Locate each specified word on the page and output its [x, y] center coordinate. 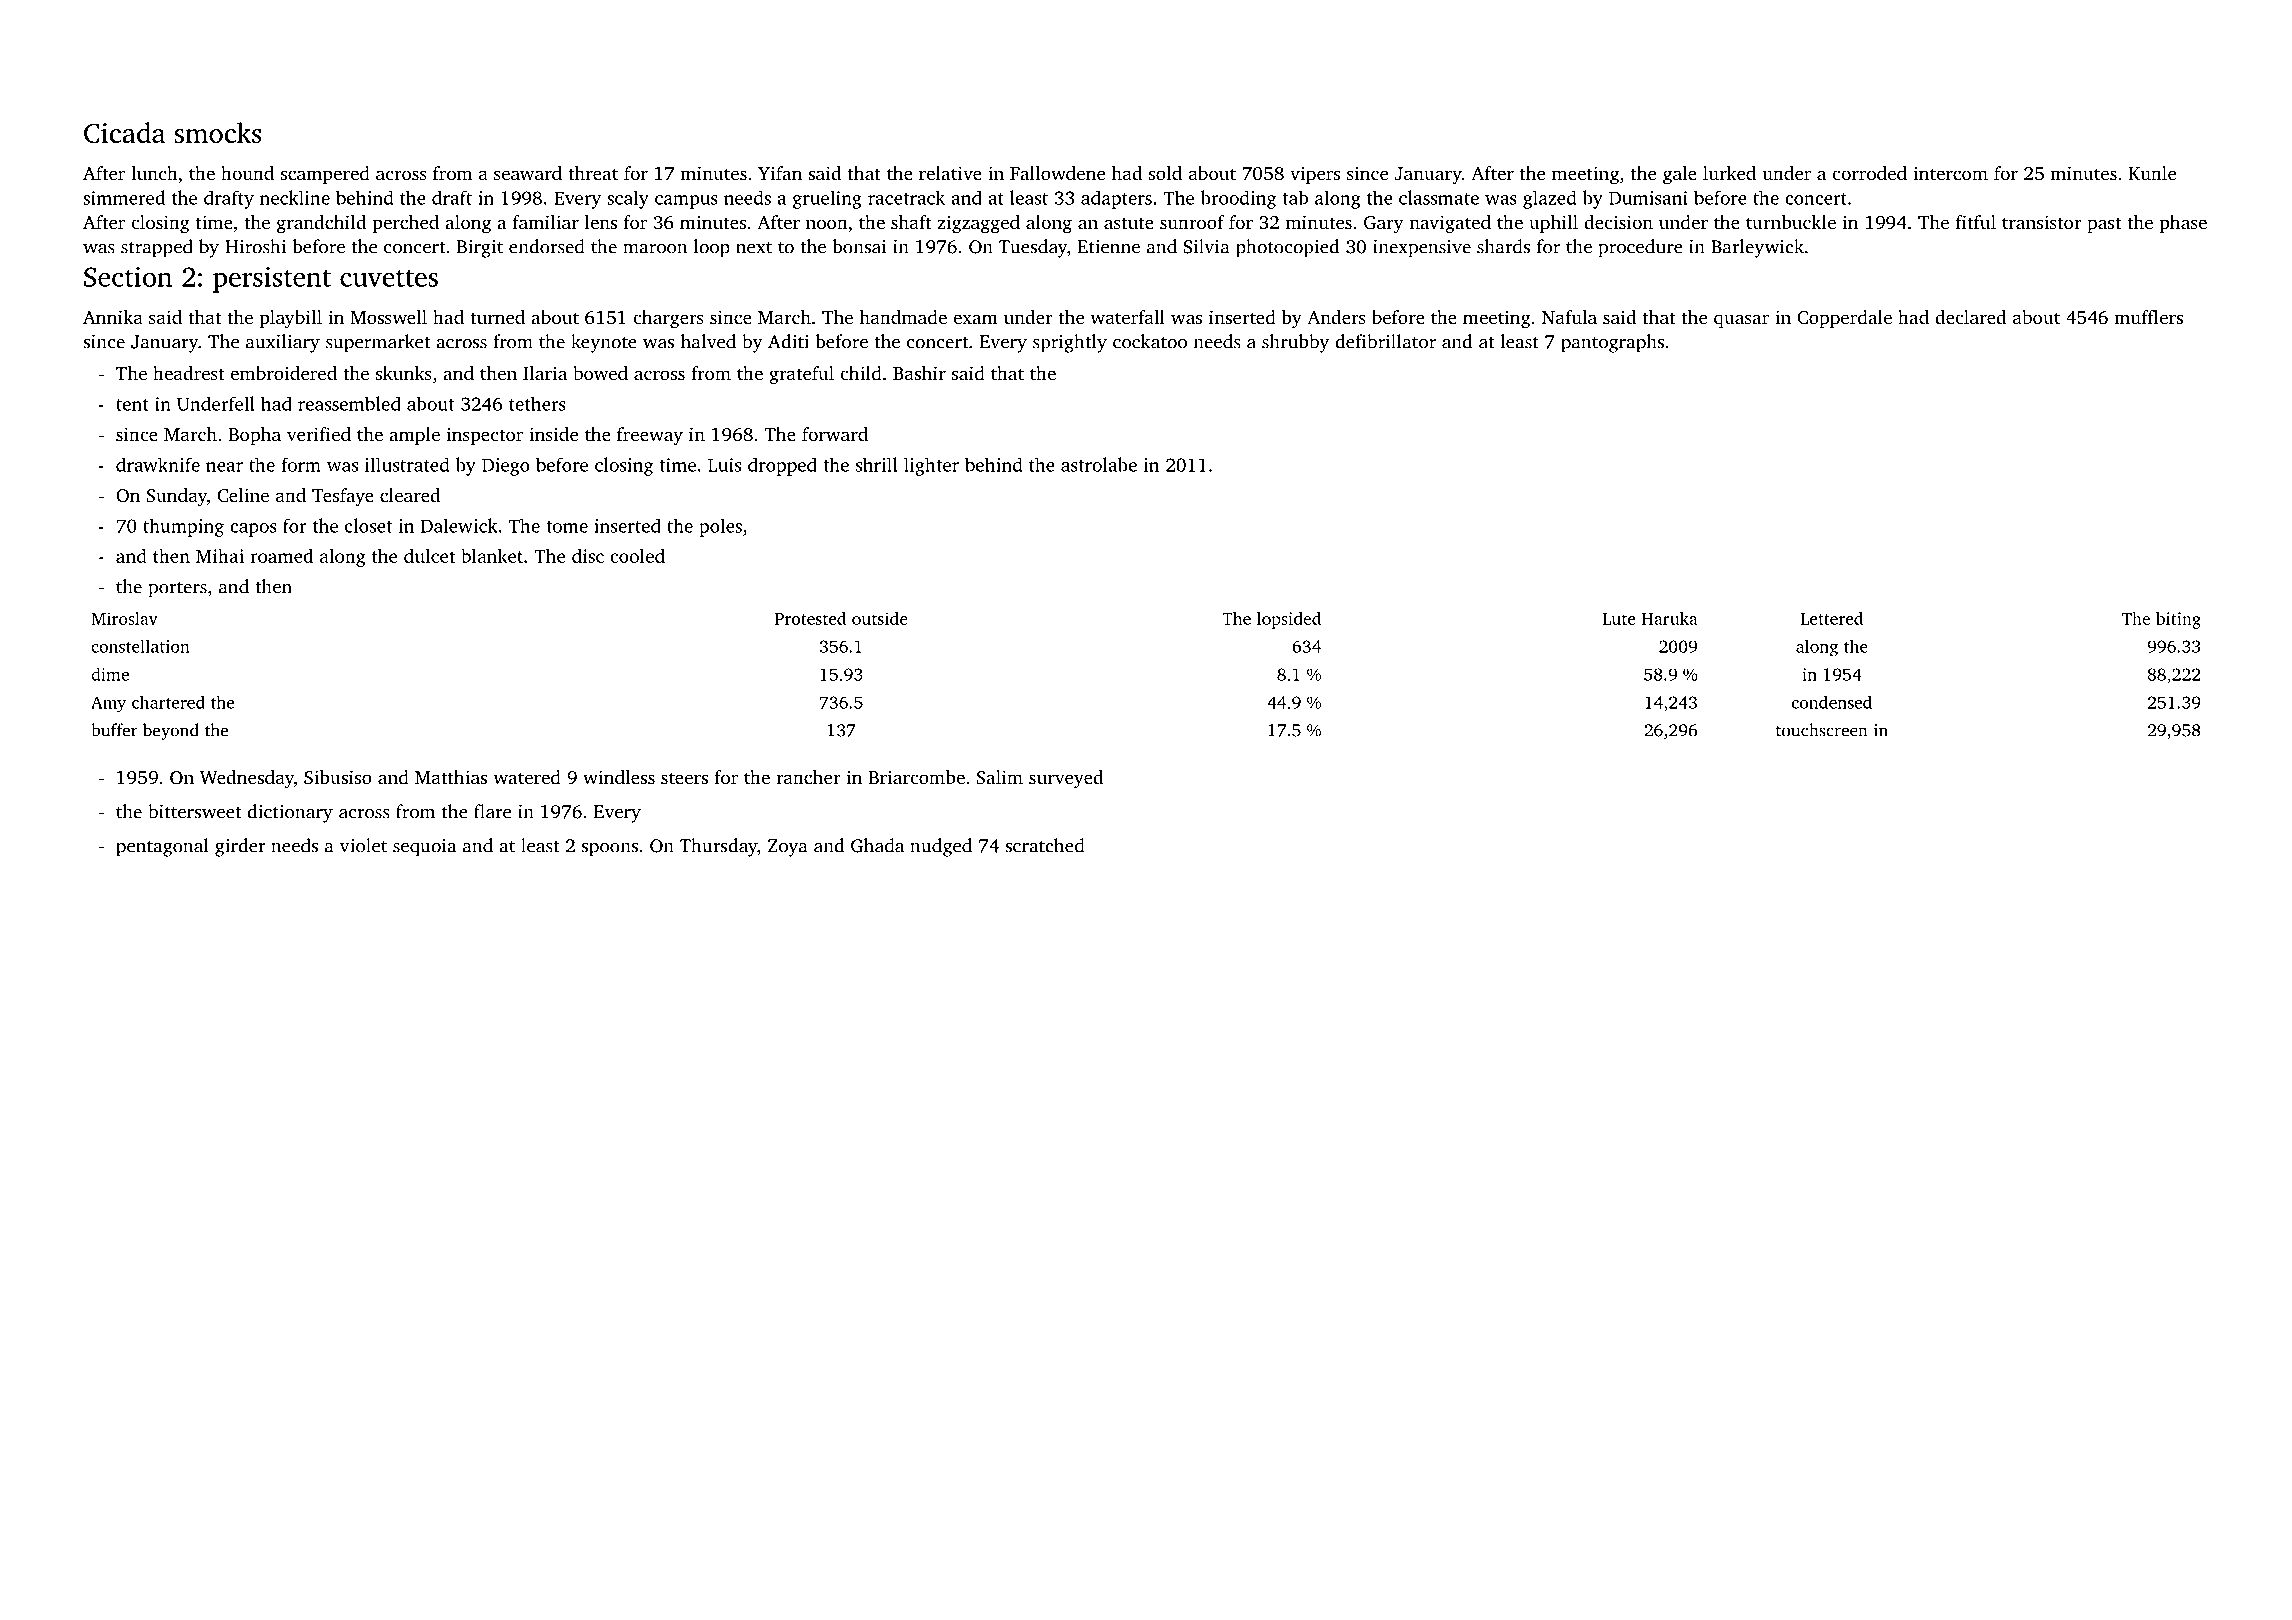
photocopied [1287, 248]
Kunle [2152, 173]
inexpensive [1422, 249]
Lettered [1831, 618]
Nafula [1569, 317]
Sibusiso [338, 777]
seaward [528, 173]
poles [720, 527]
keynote [604, 343]
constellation [140, 646]
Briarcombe [916, 777]
